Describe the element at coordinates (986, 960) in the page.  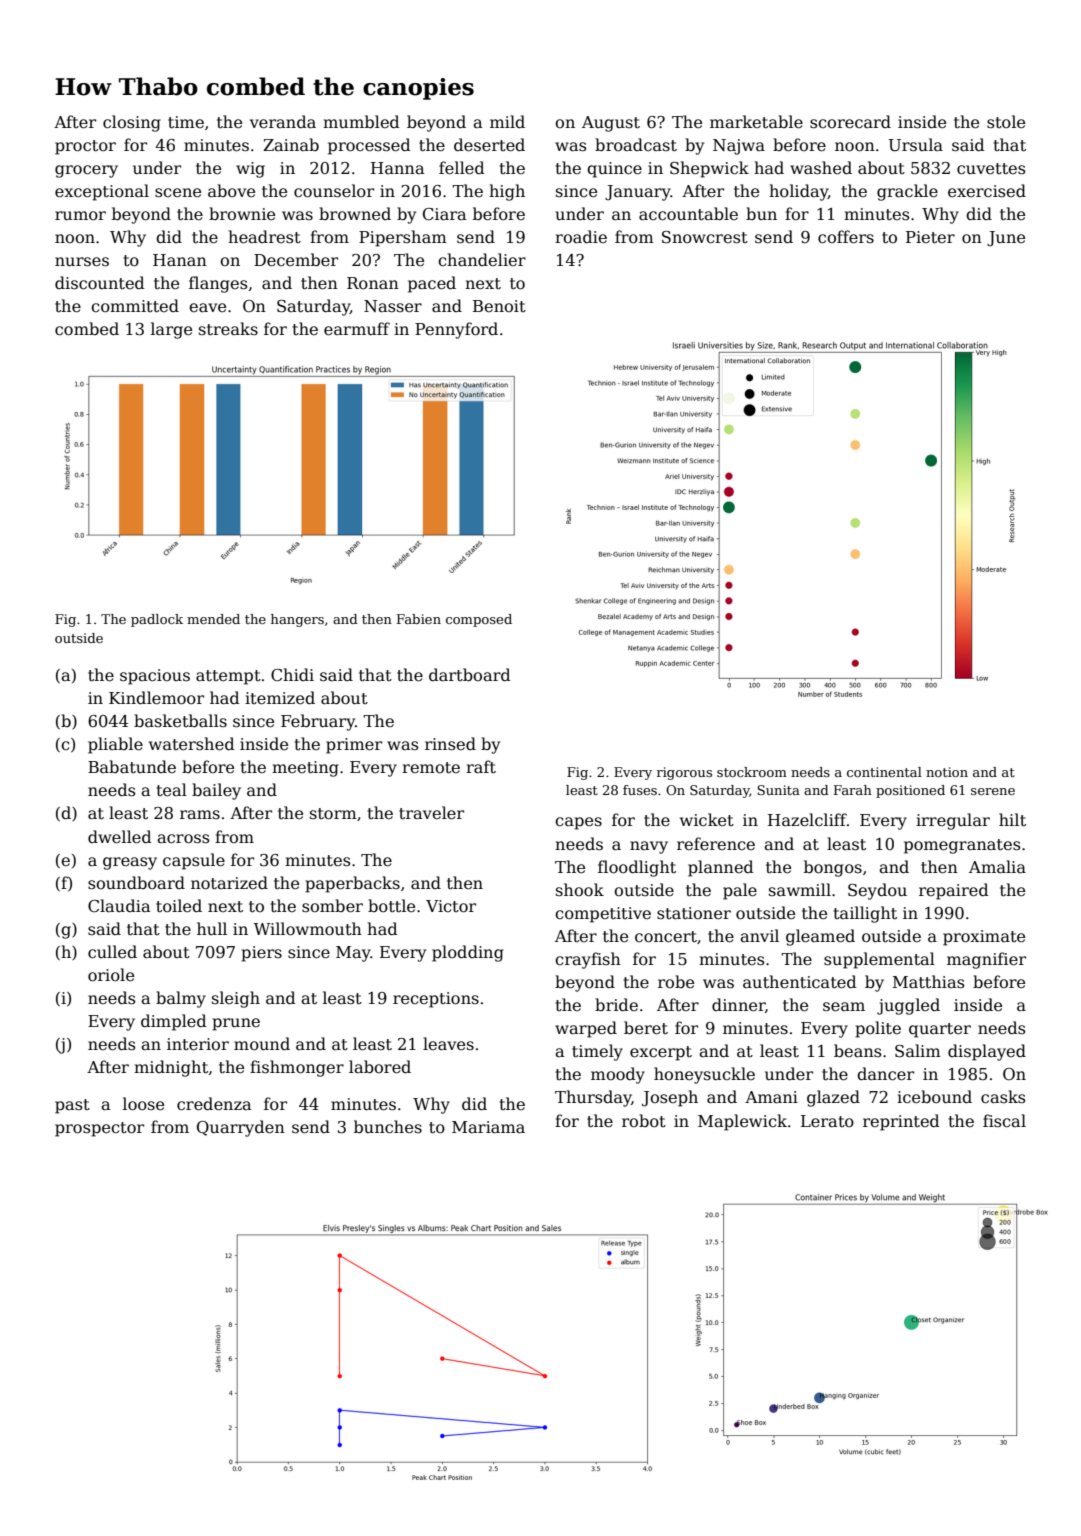
I see `magnifier` at that location.
